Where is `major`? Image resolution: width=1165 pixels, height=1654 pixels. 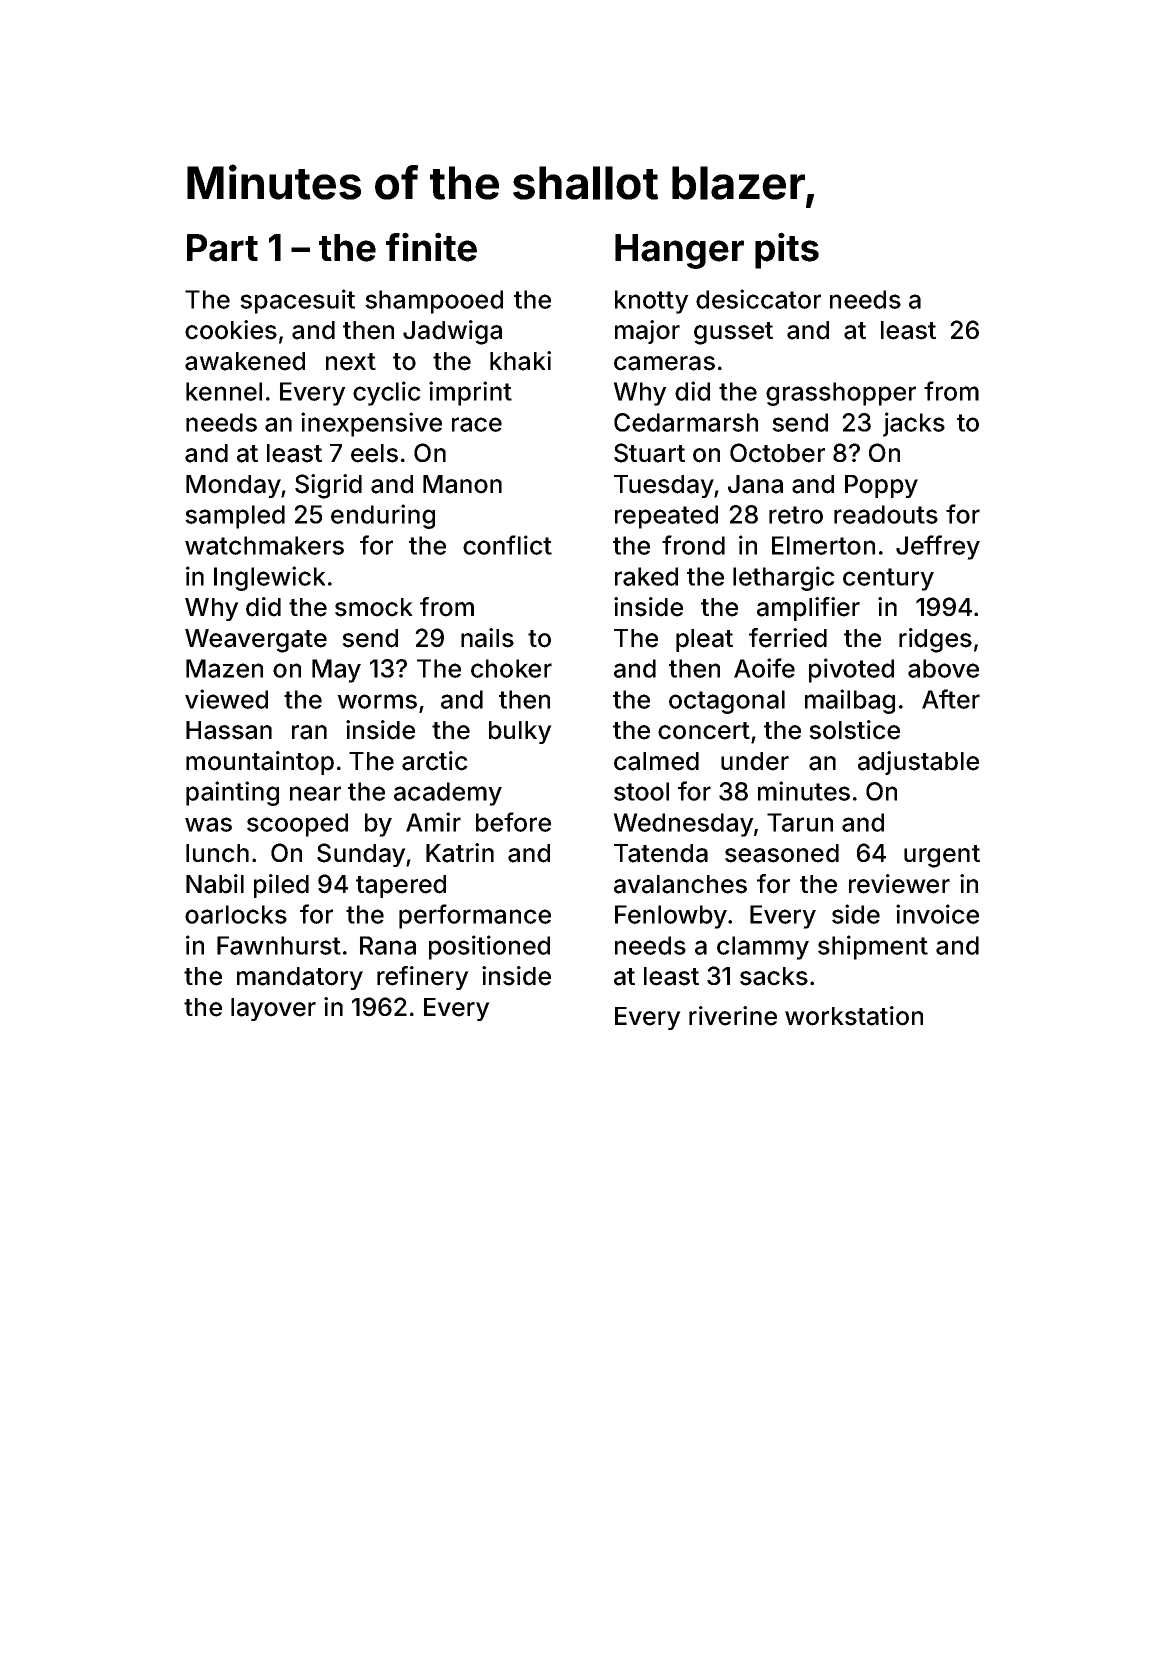 major is located at coordinates (647, 332).
